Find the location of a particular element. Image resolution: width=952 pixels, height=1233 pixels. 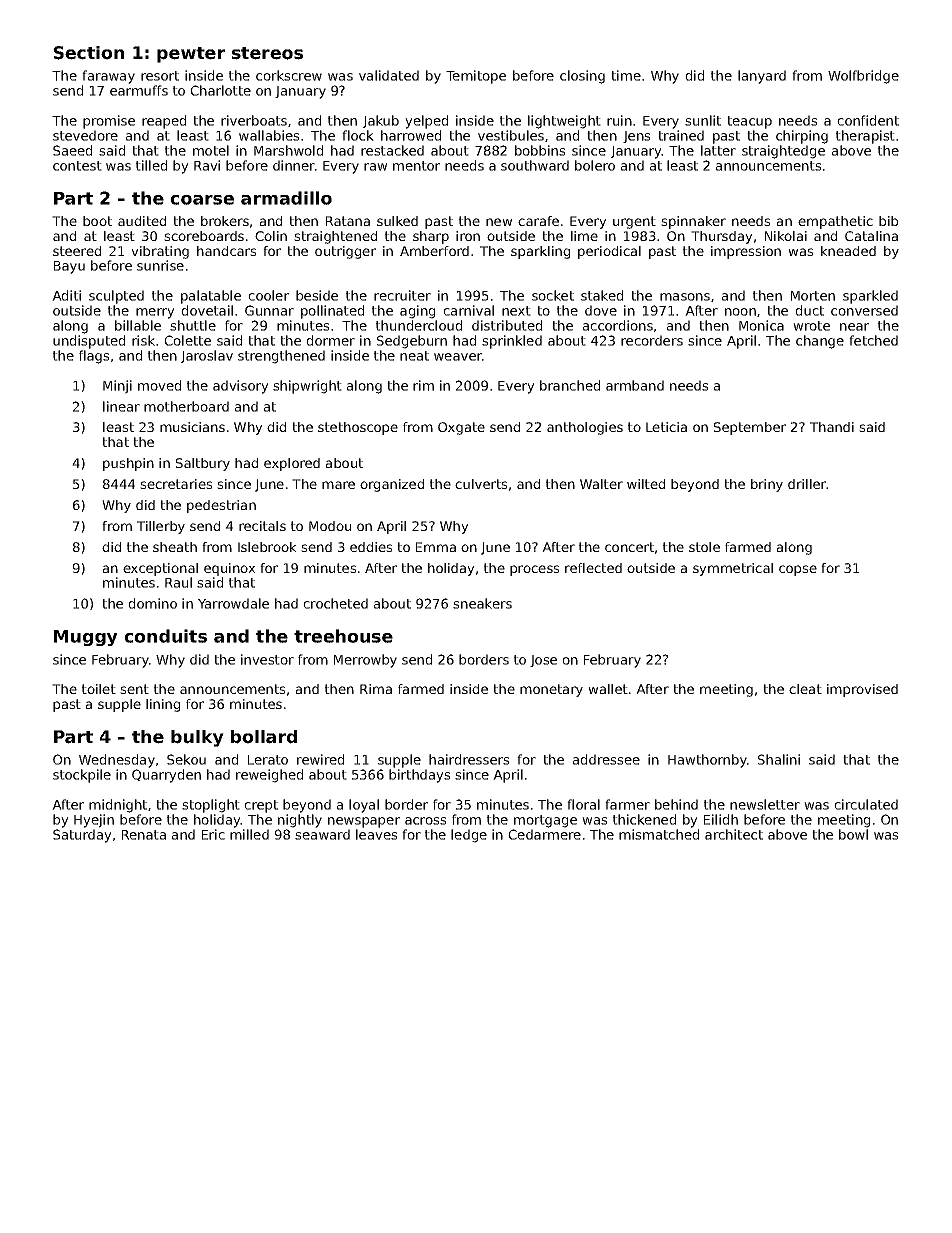

copse is located at coordinates (798, 570).
